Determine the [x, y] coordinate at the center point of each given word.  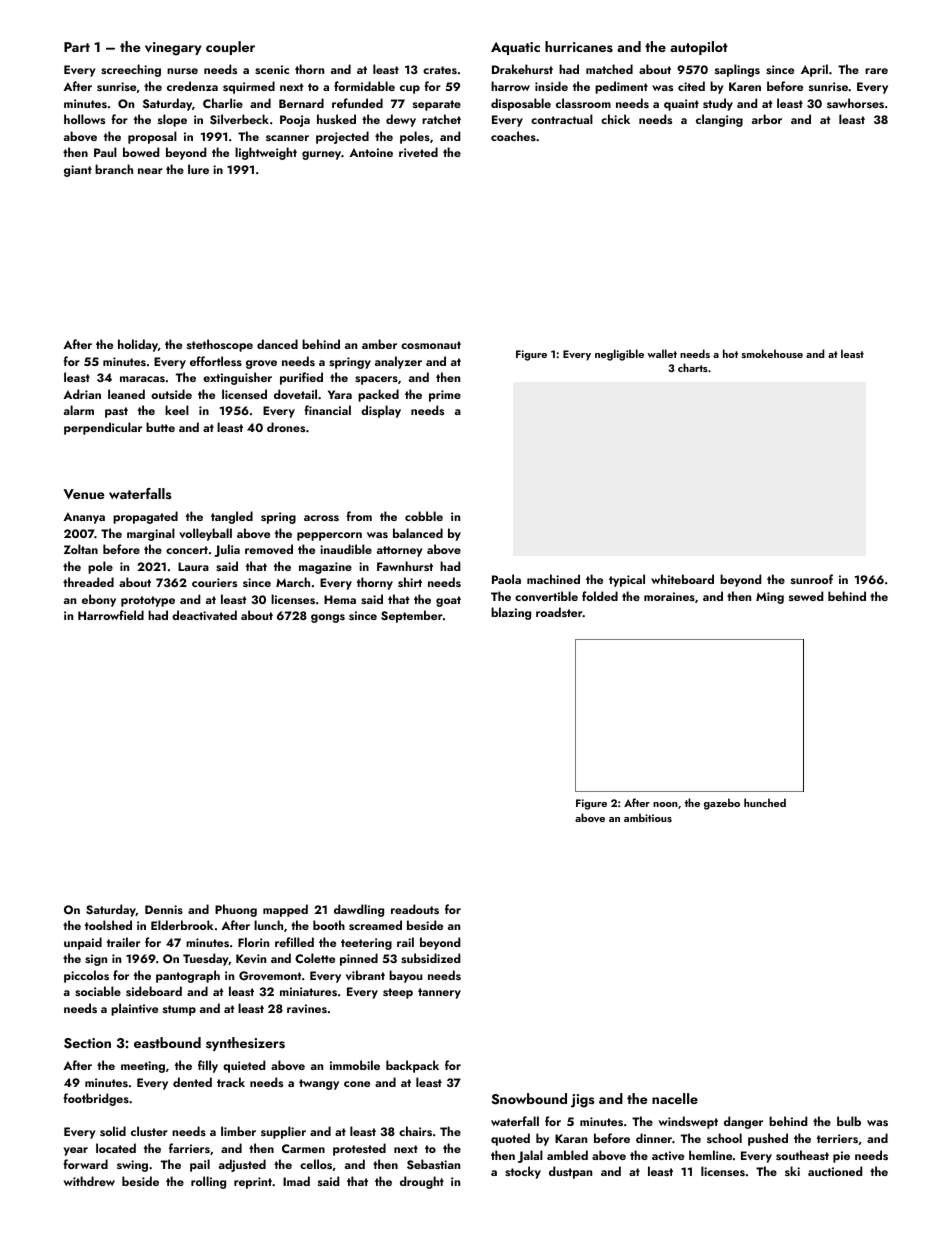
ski [792, 1171]
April [814, 70]
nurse [182, 71]
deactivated [204, 615]
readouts [415, 909]
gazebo [722, 804]
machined [553, 579]
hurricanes [579, 46]
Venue [84, 494]
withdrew [89, 1181]
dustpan [570, 1172]
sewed [806, 596]
